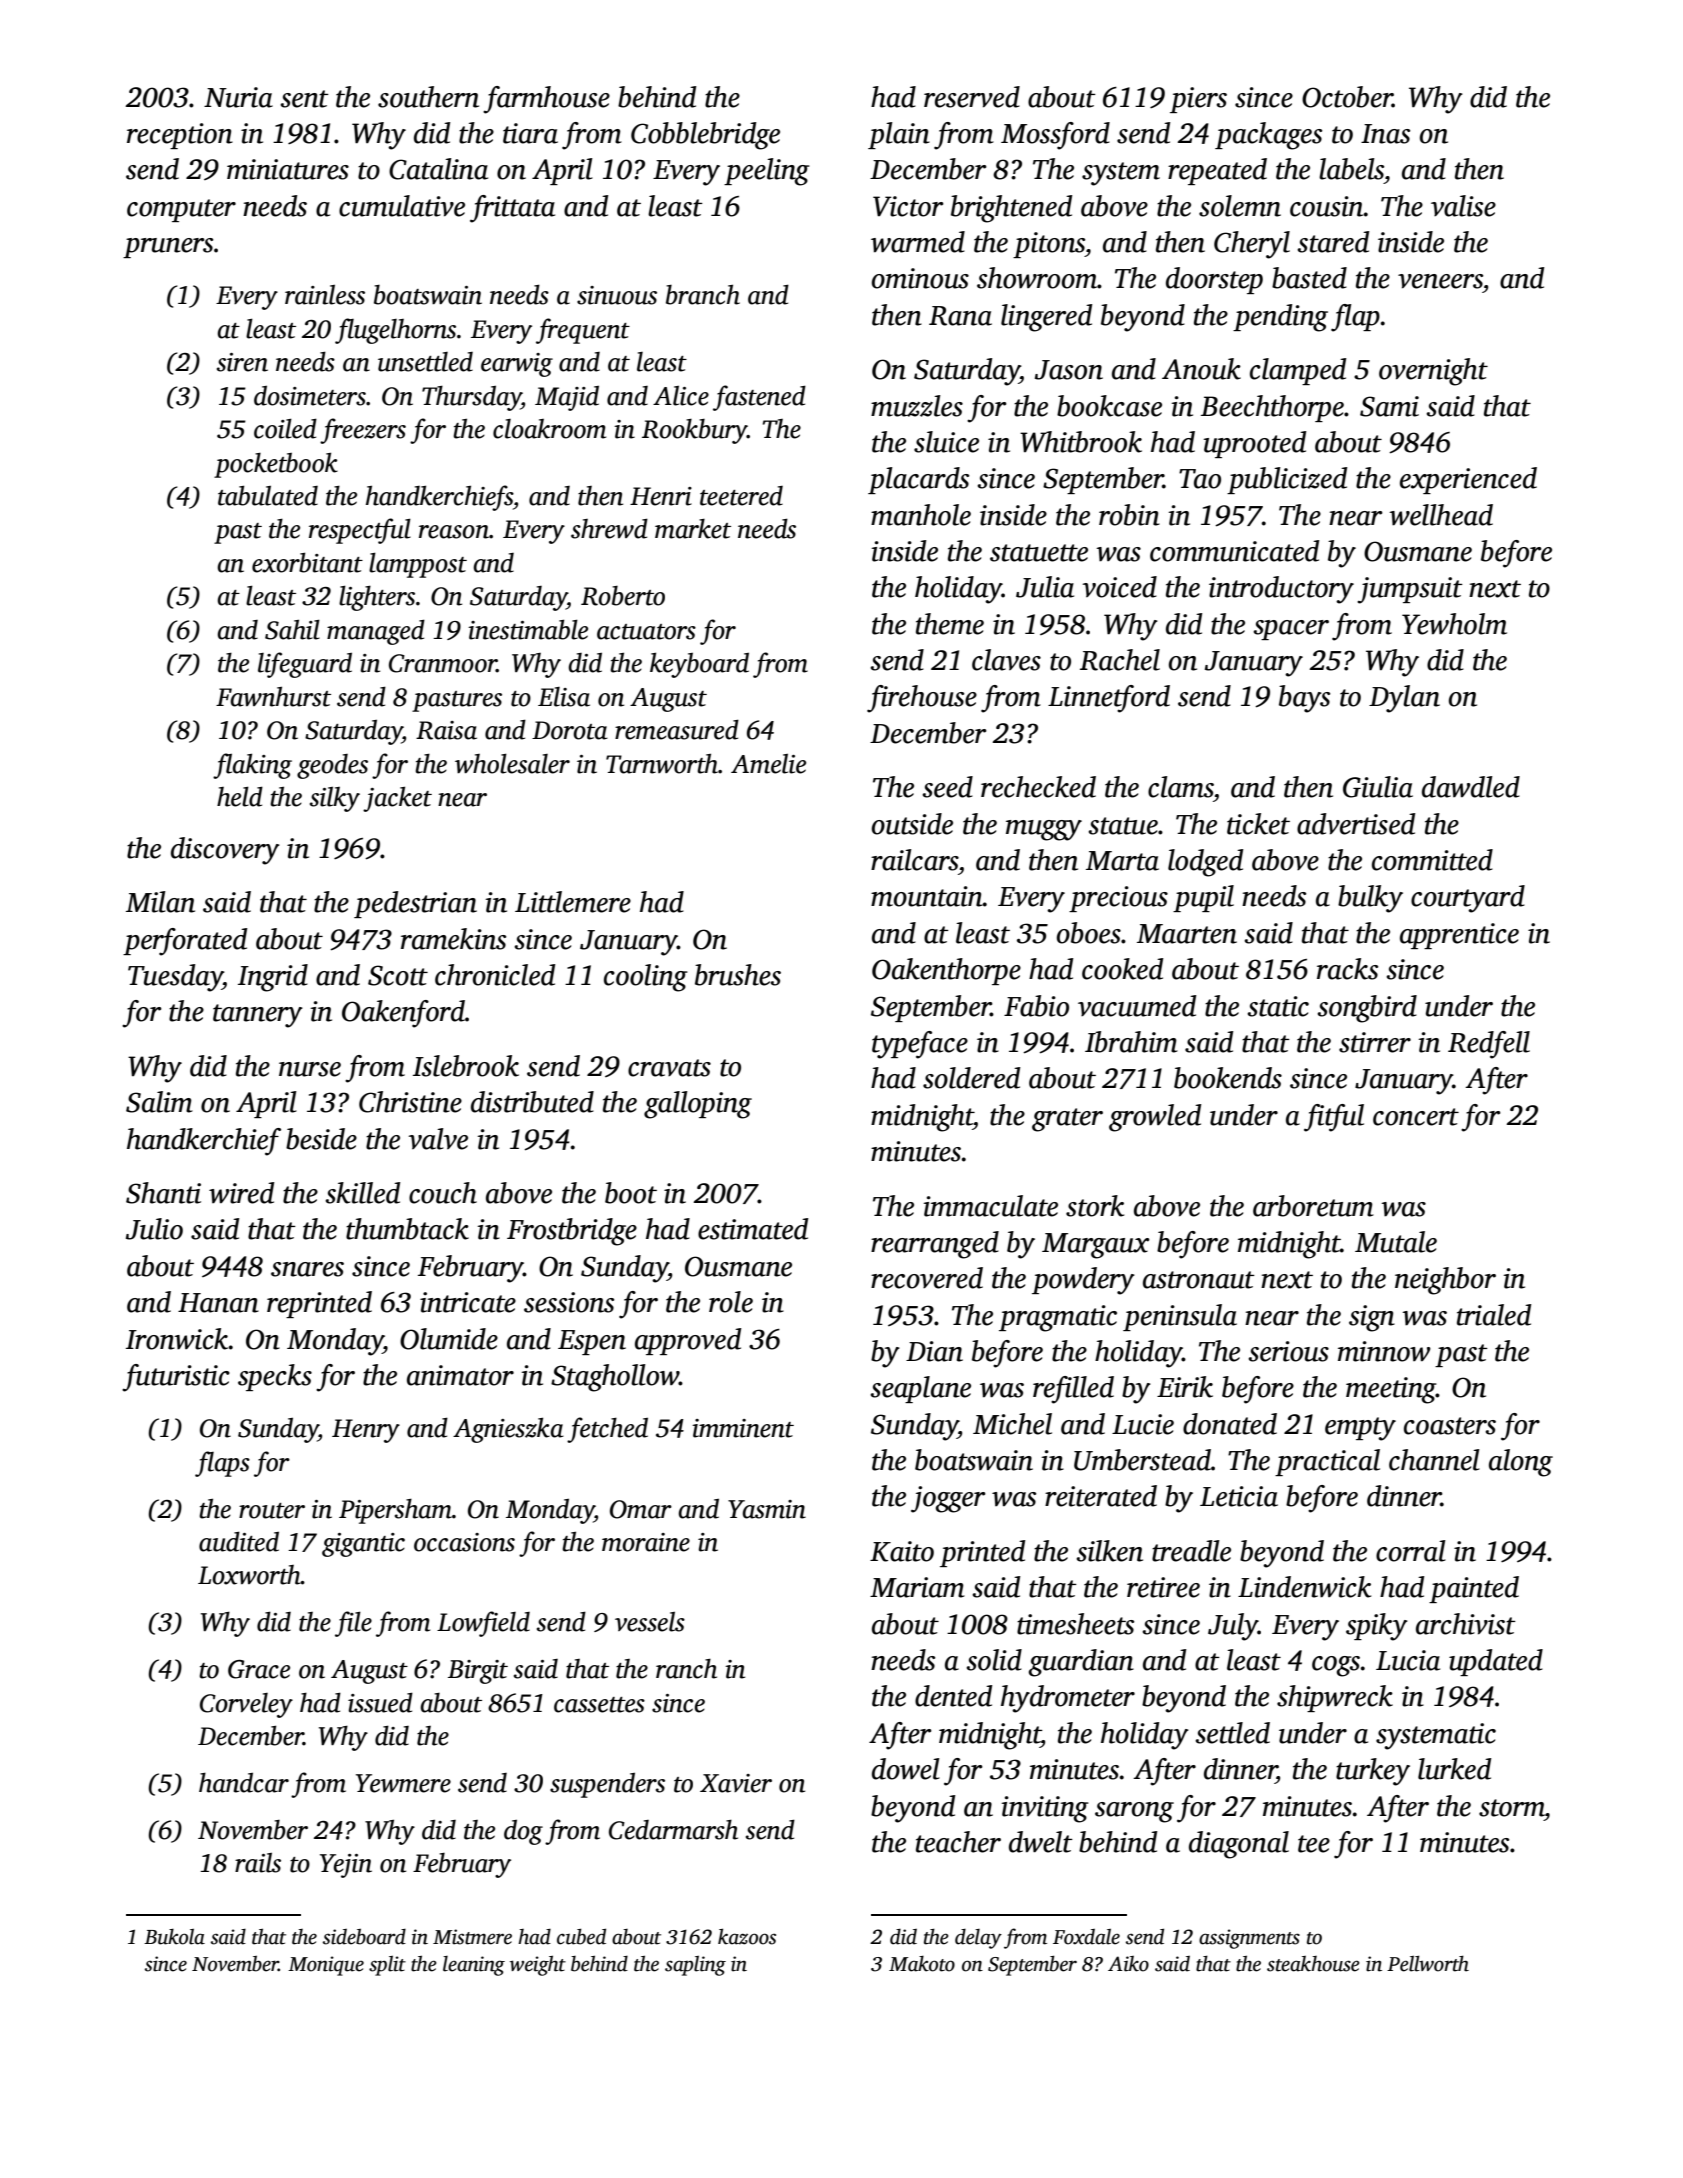 The height and width of the document is (2178, 1683). I want to click on cassettes, so click(599, 1705).
